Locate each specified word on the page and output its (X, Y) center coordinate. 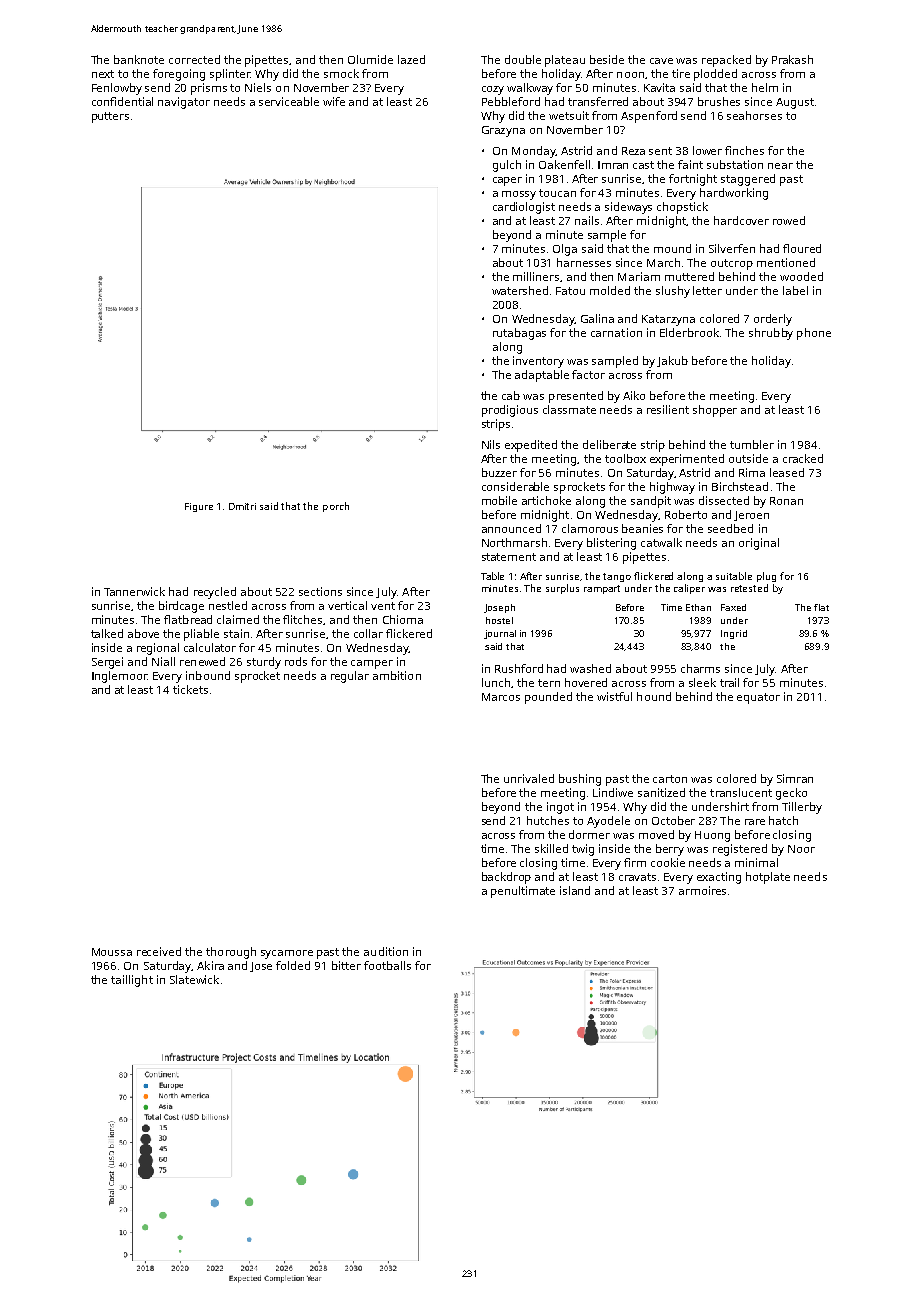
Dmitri (242, 506)
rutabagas (519, 334)
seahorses (754, 115)
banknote (139, 59)
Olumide (370, 59)
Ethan (698, 607)
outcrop (732, 264)
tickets (190, 689)
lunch (496, 682)
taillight (132, 981)
